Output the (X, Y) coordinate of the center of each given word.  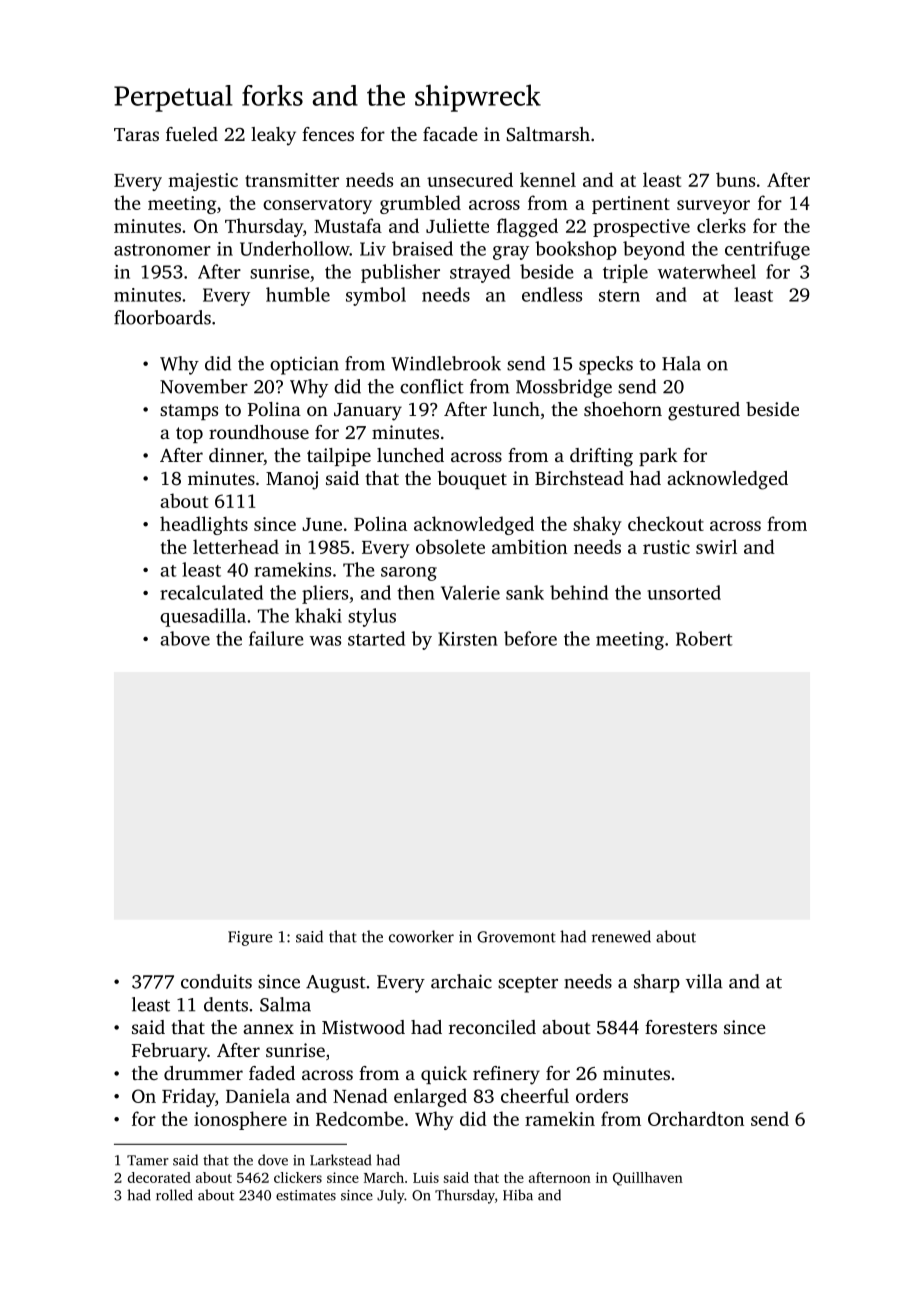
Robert (704, 638)
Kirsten (468, 639)
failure (276, 638)
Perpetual (173, 98)
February (169, 1052)
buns (735, 179)
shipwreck (478, 98)
